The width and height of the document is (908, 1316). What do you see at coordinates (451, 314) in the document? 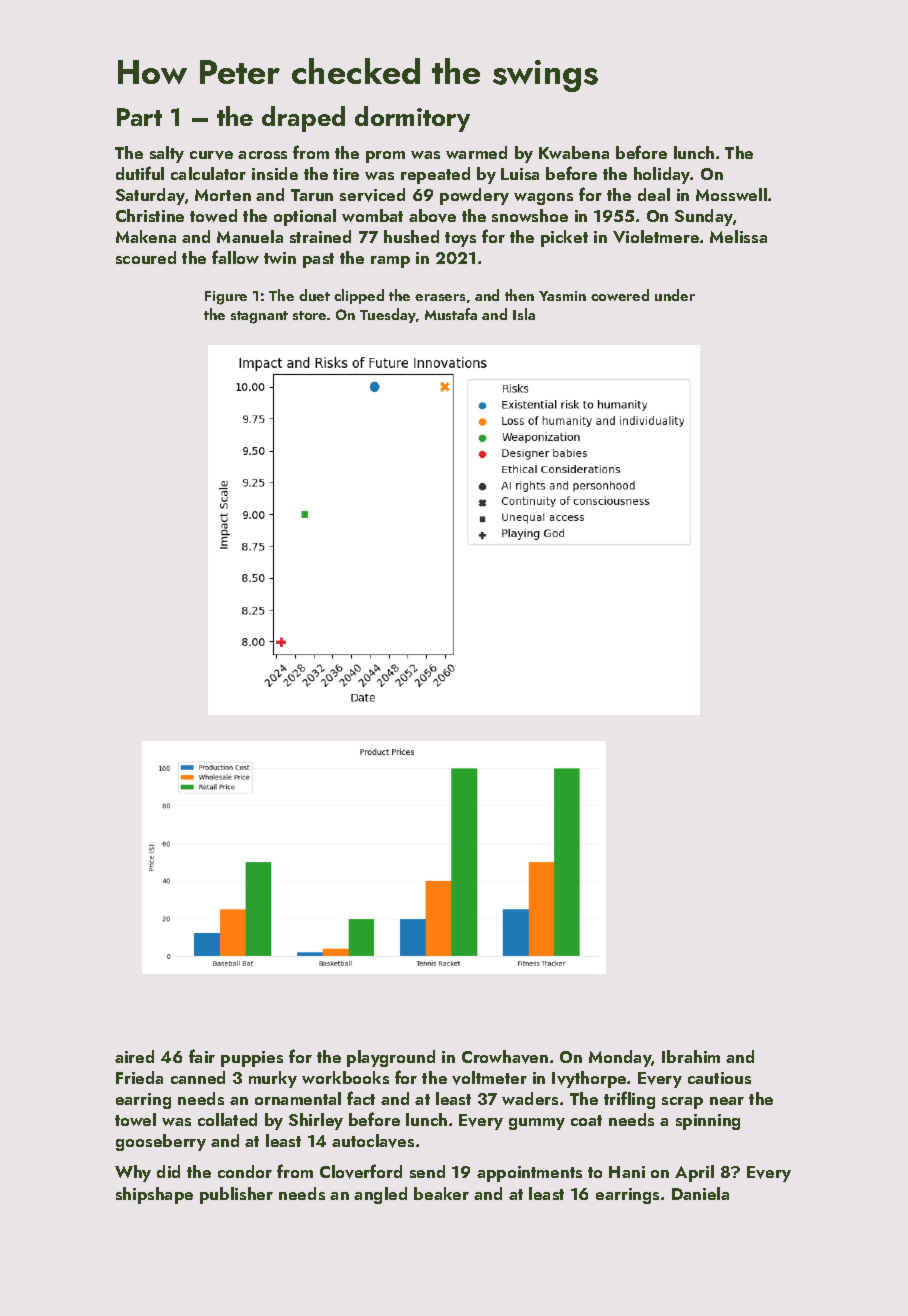
I see `Mustafa` at bounding box center [451, 314].
